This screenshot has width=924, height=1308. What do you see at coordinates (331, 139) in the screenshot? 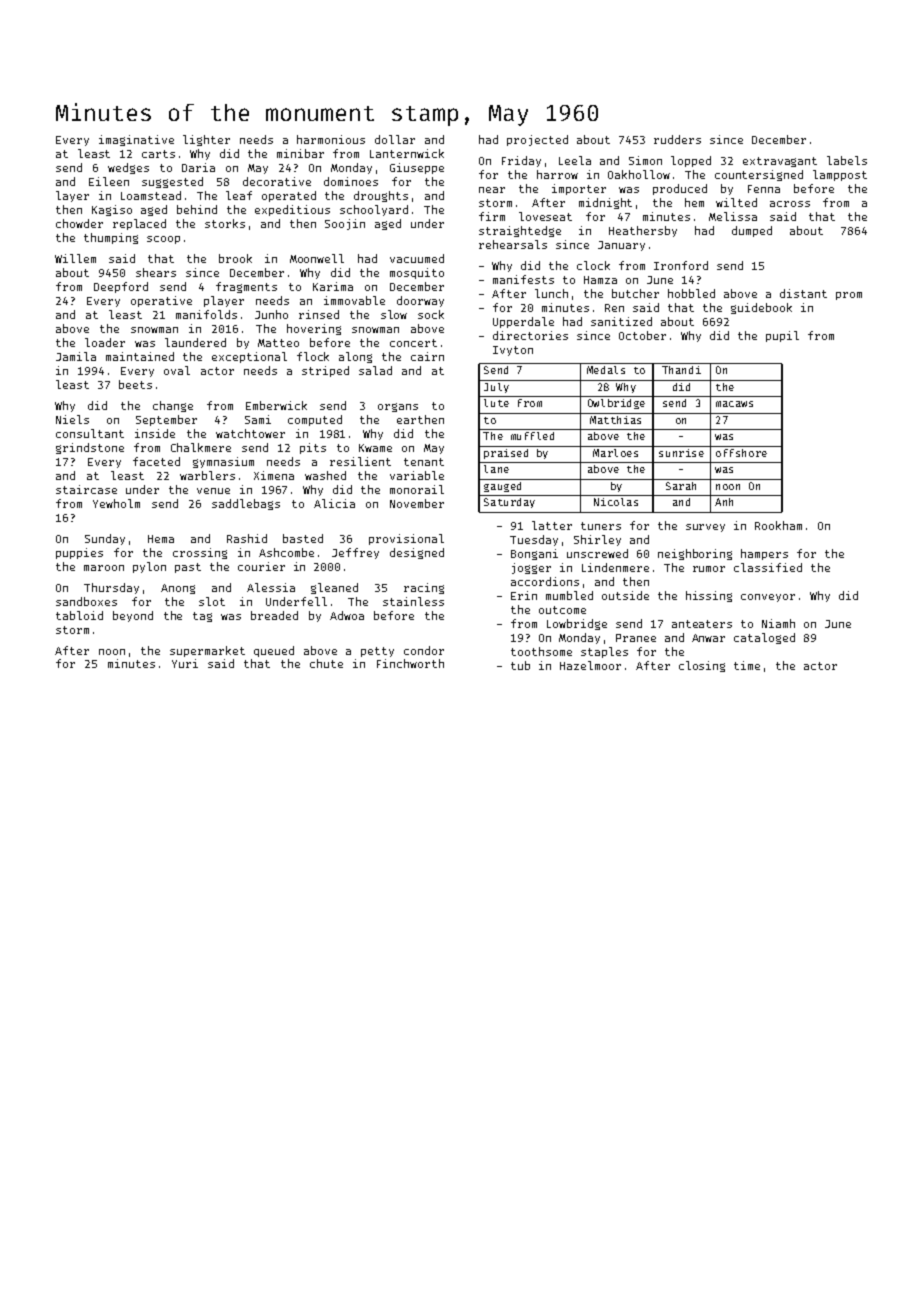
I see `harmonious` at bounding box center [331, 139].
